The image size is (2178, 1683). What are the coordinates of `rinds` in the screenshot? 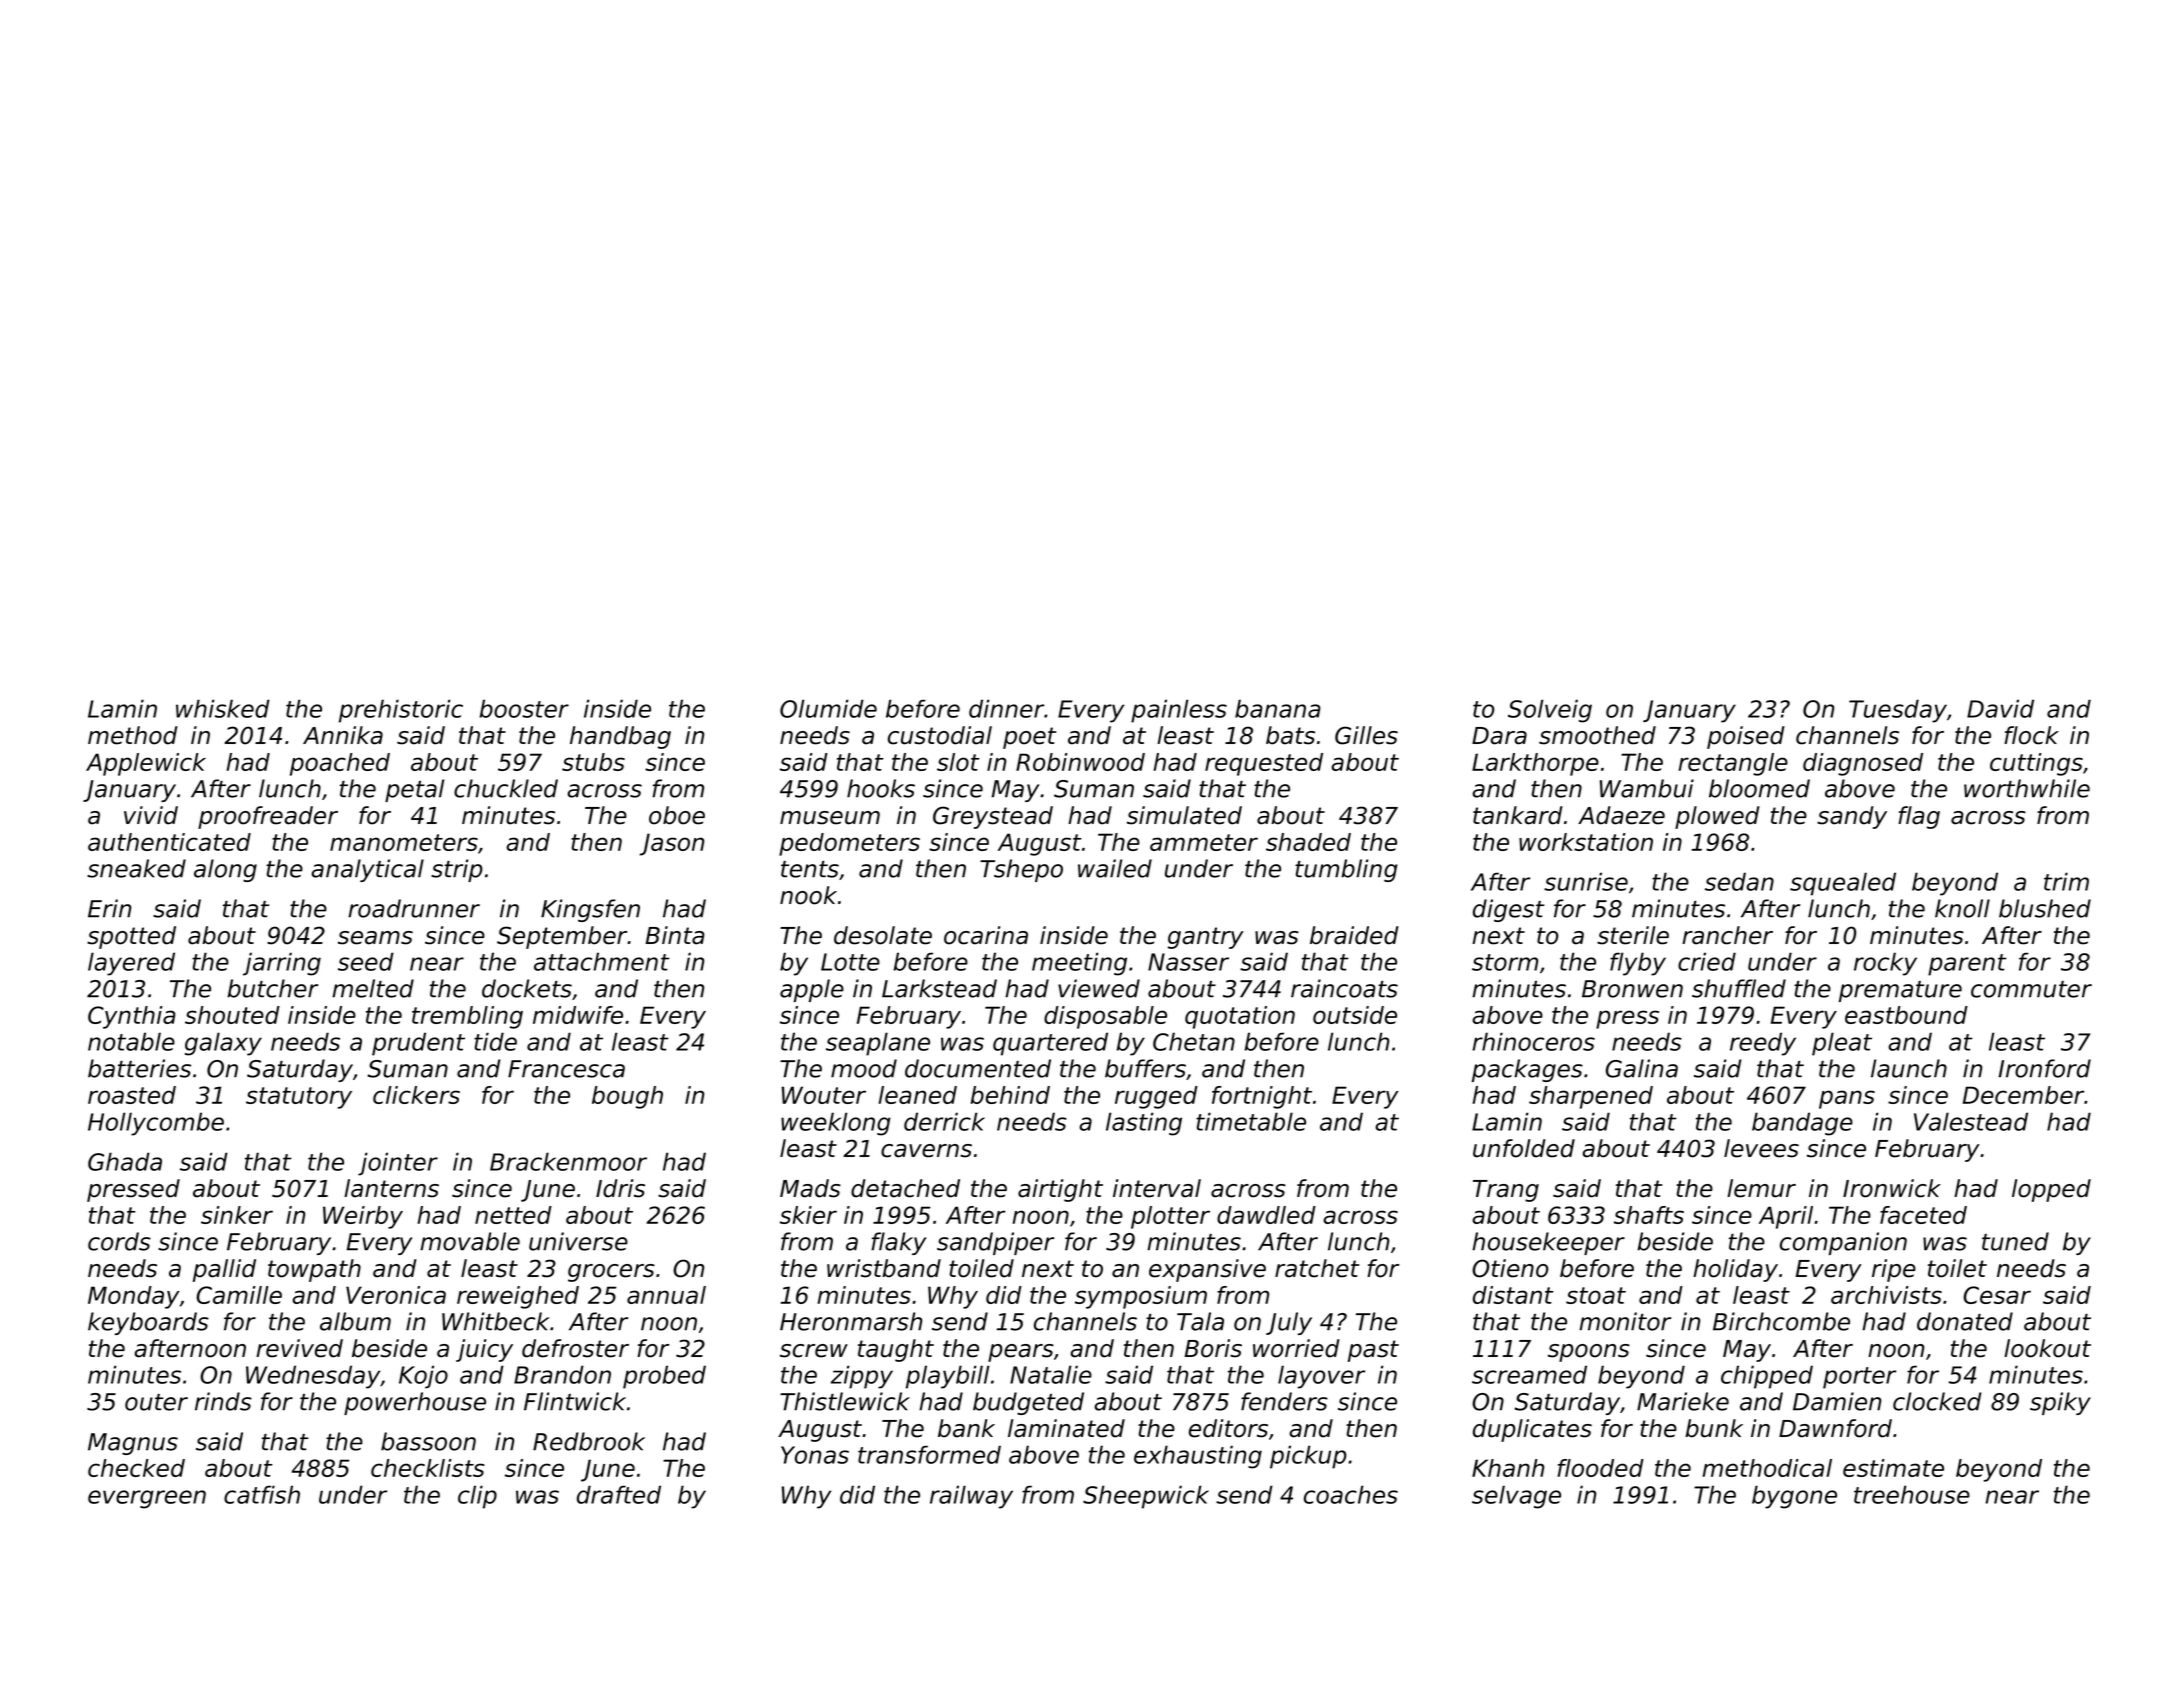 It's located at (223, 1401).
